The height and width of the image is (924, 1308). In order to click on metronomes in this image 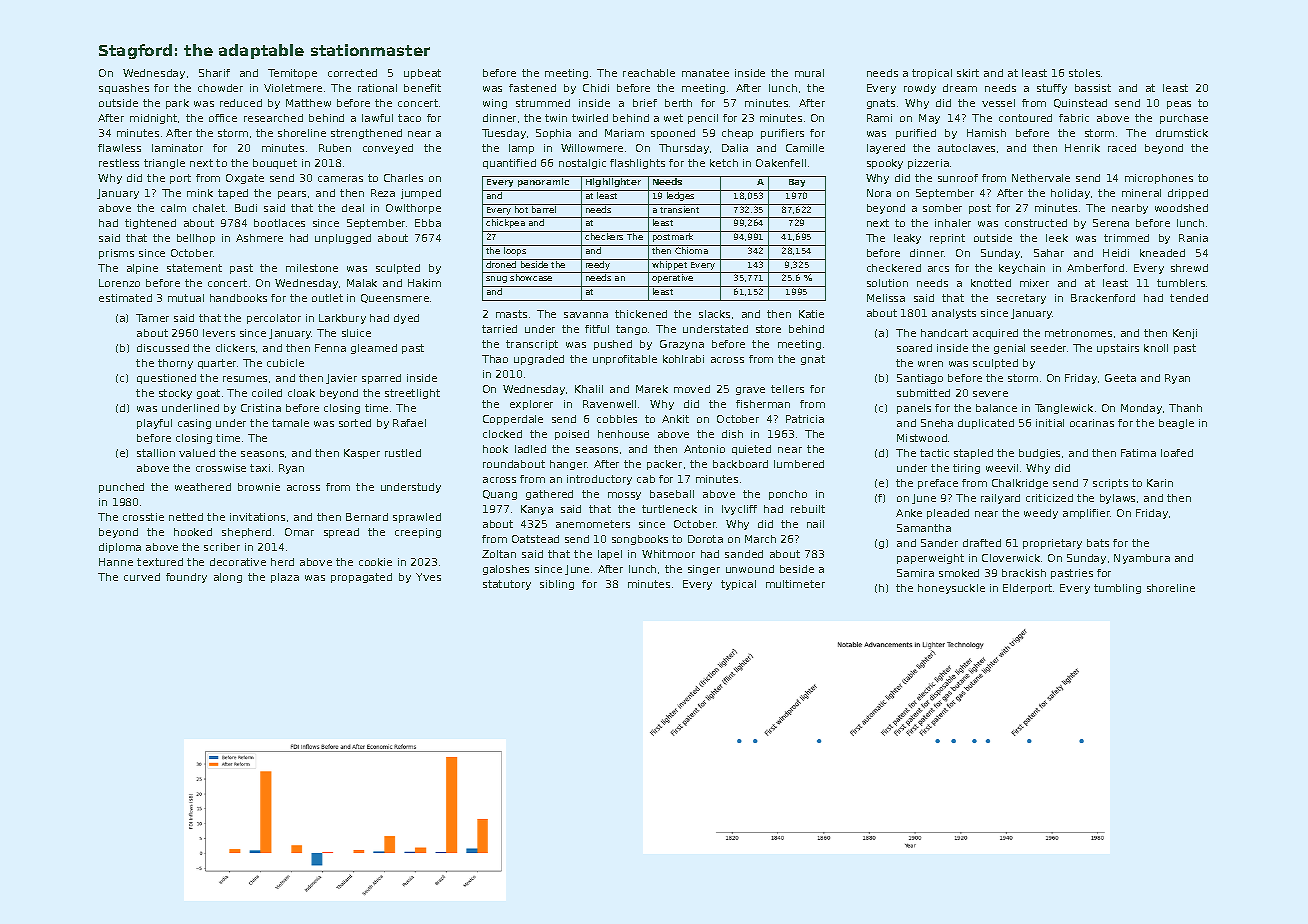, I will do `click(1078, 333)`.
